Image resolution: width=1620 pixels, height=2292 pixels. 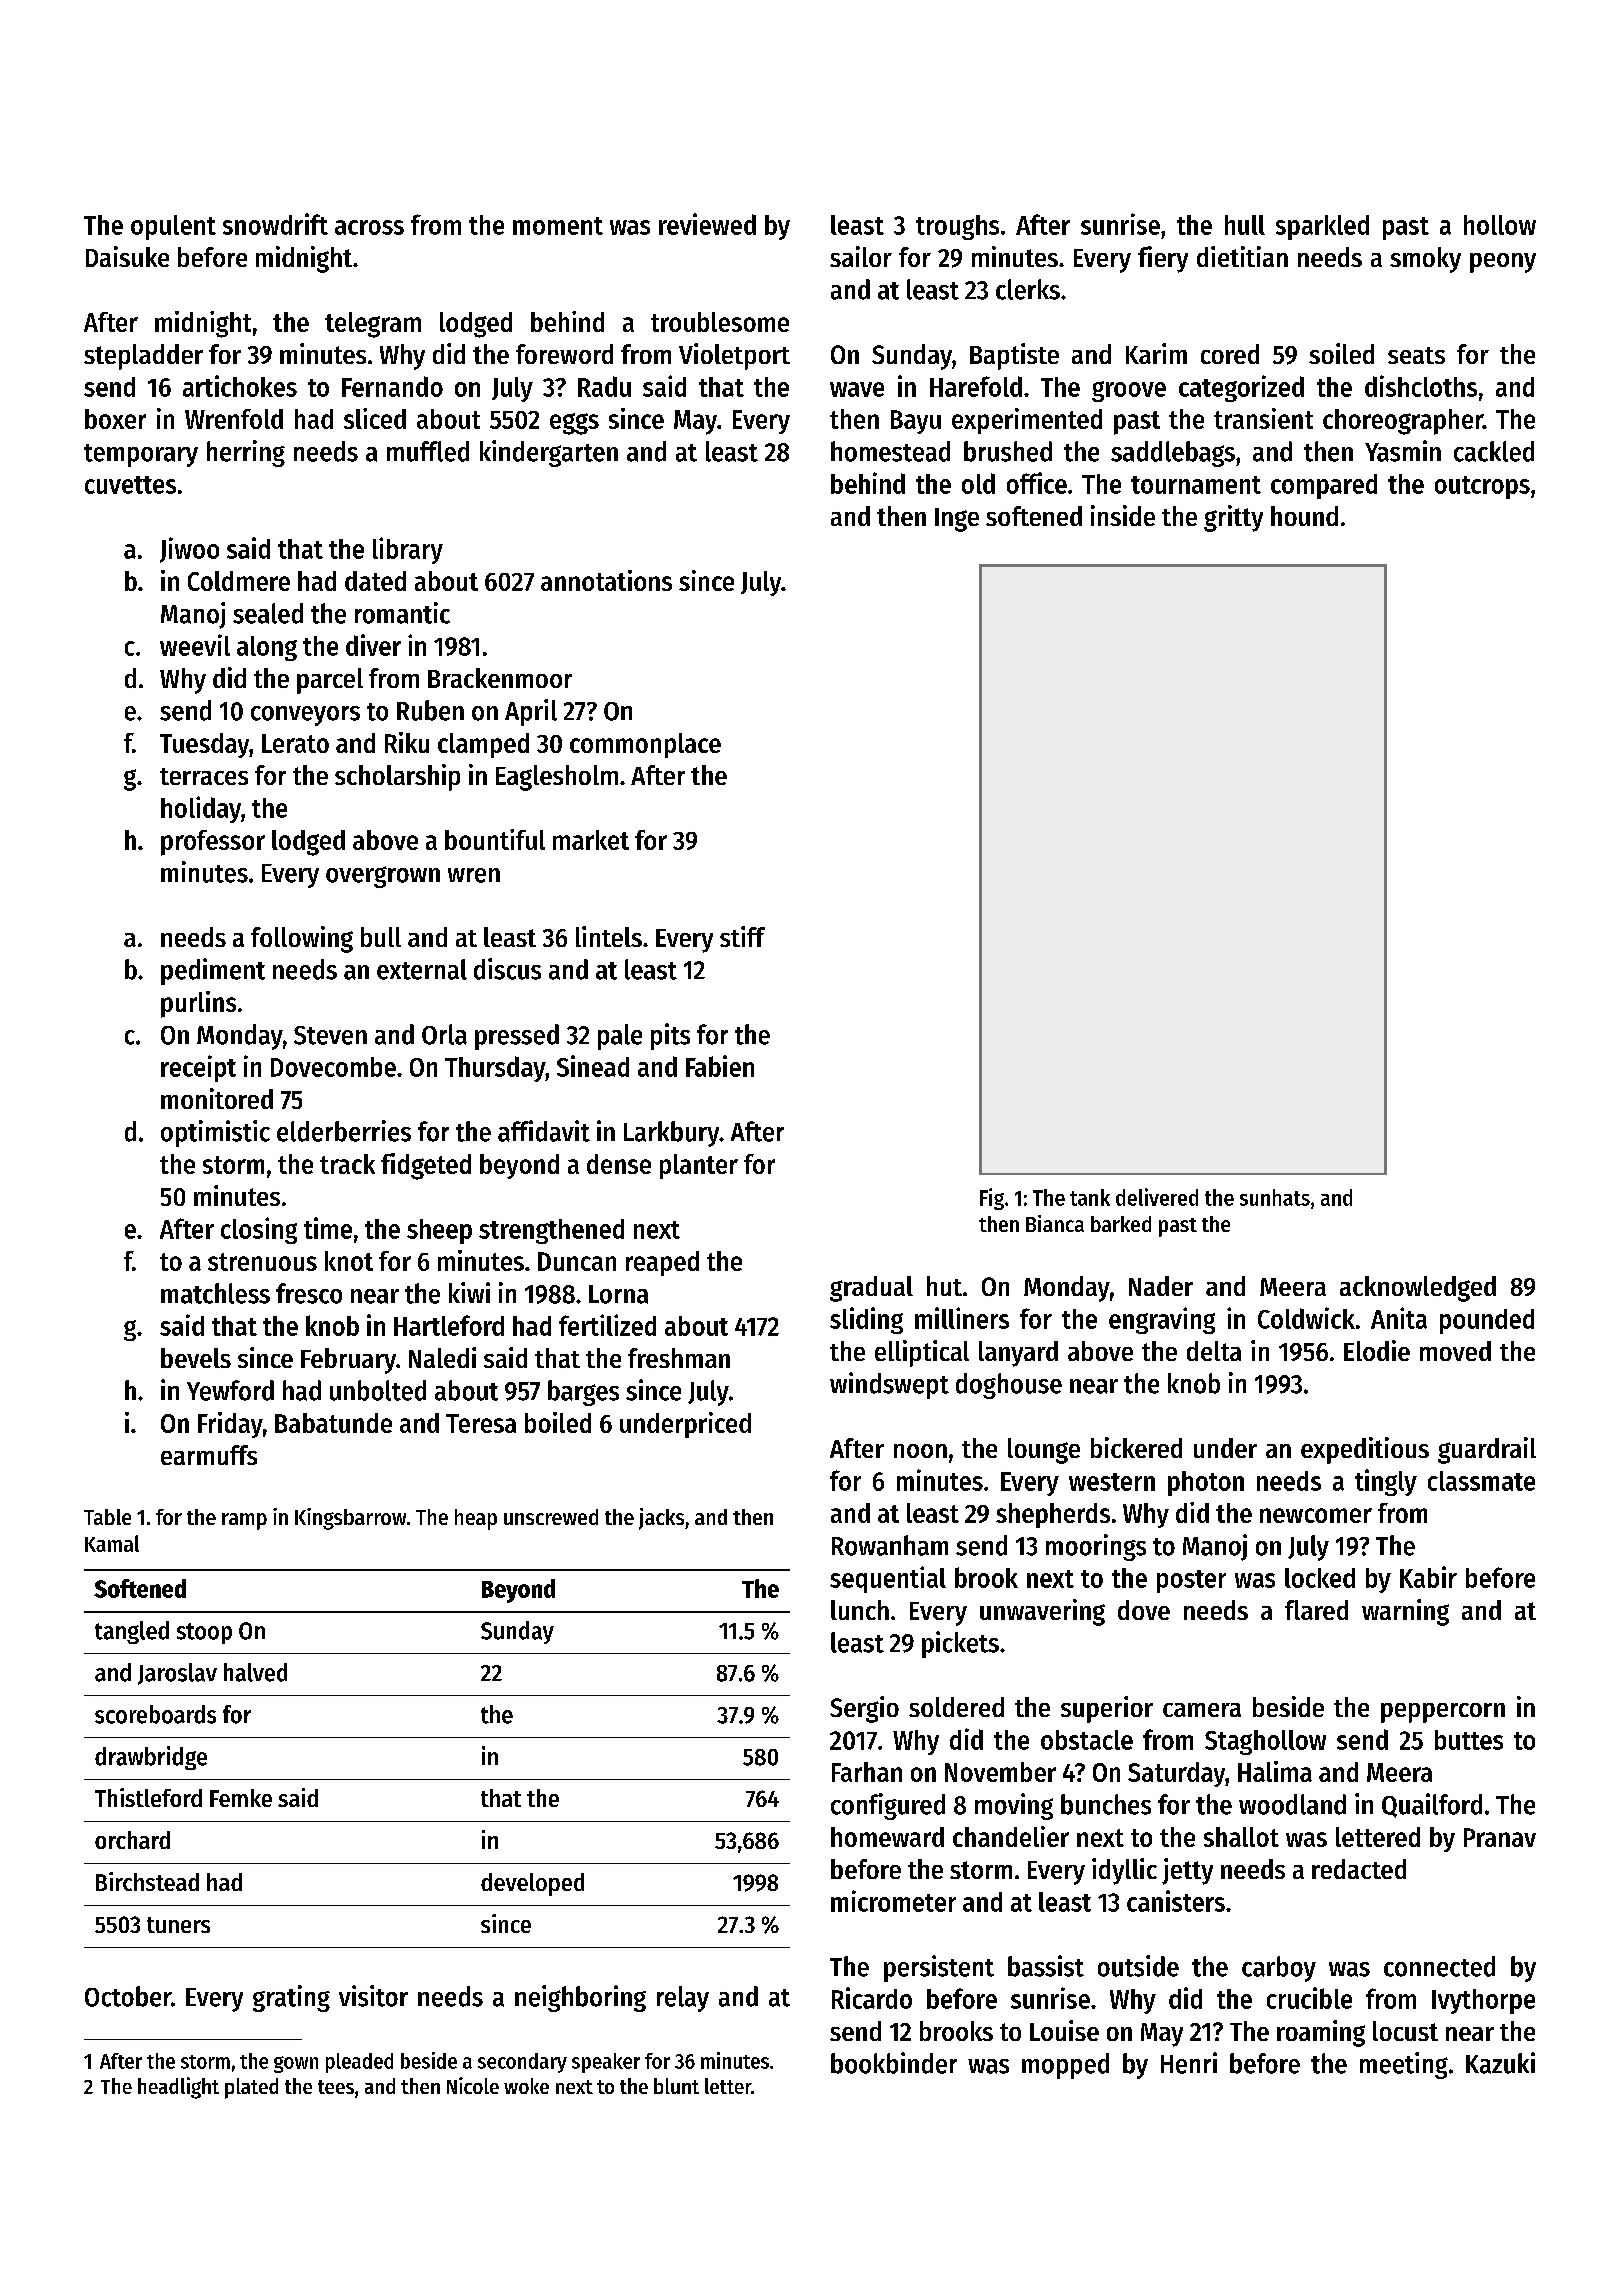 What do you see at coordinates (275, 224) in the screenshot?
I see `snowdrift` at bounding box center [275, 224].
